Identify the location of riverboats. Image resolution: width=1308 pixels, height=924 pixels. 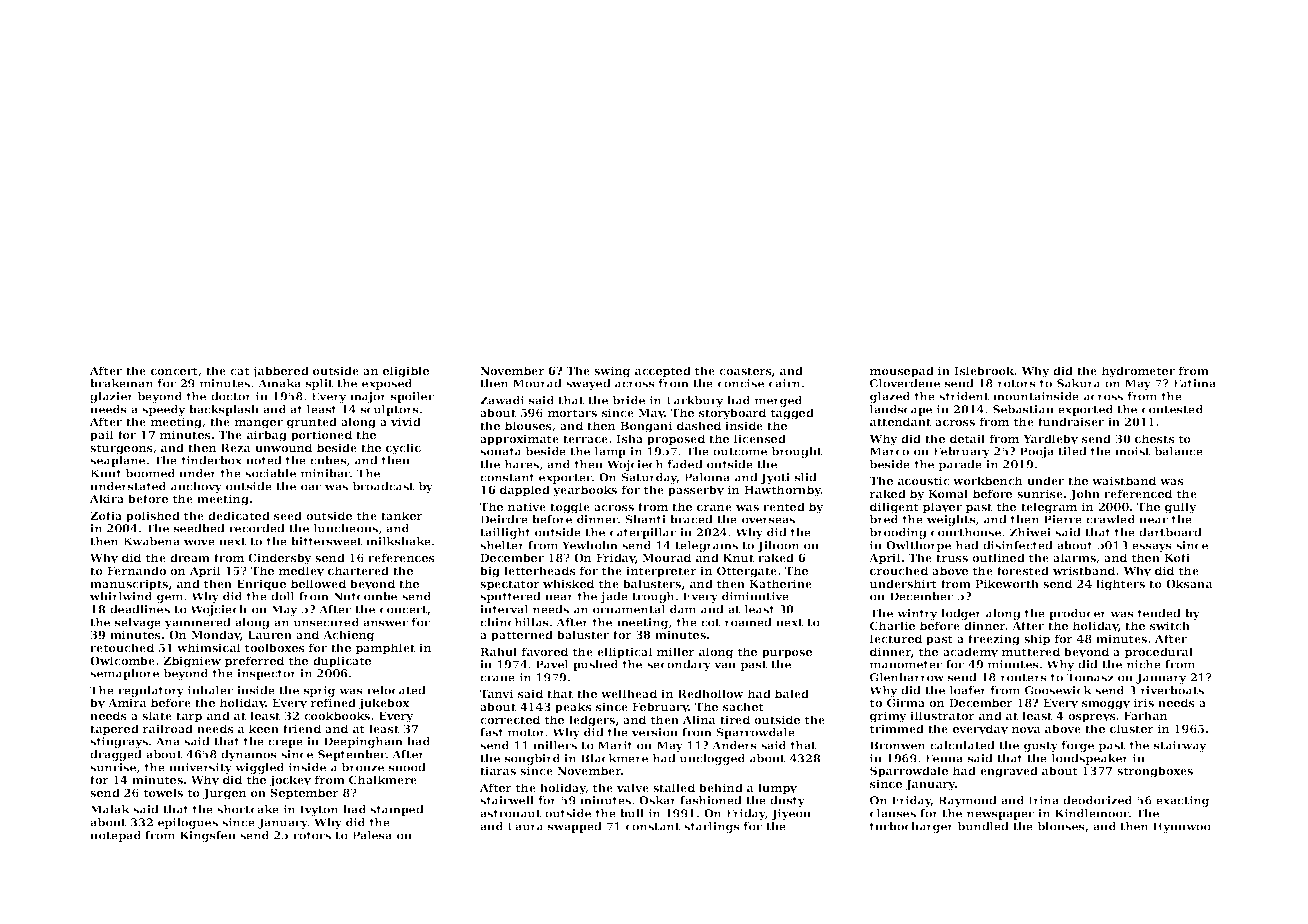
(1172, 690).
